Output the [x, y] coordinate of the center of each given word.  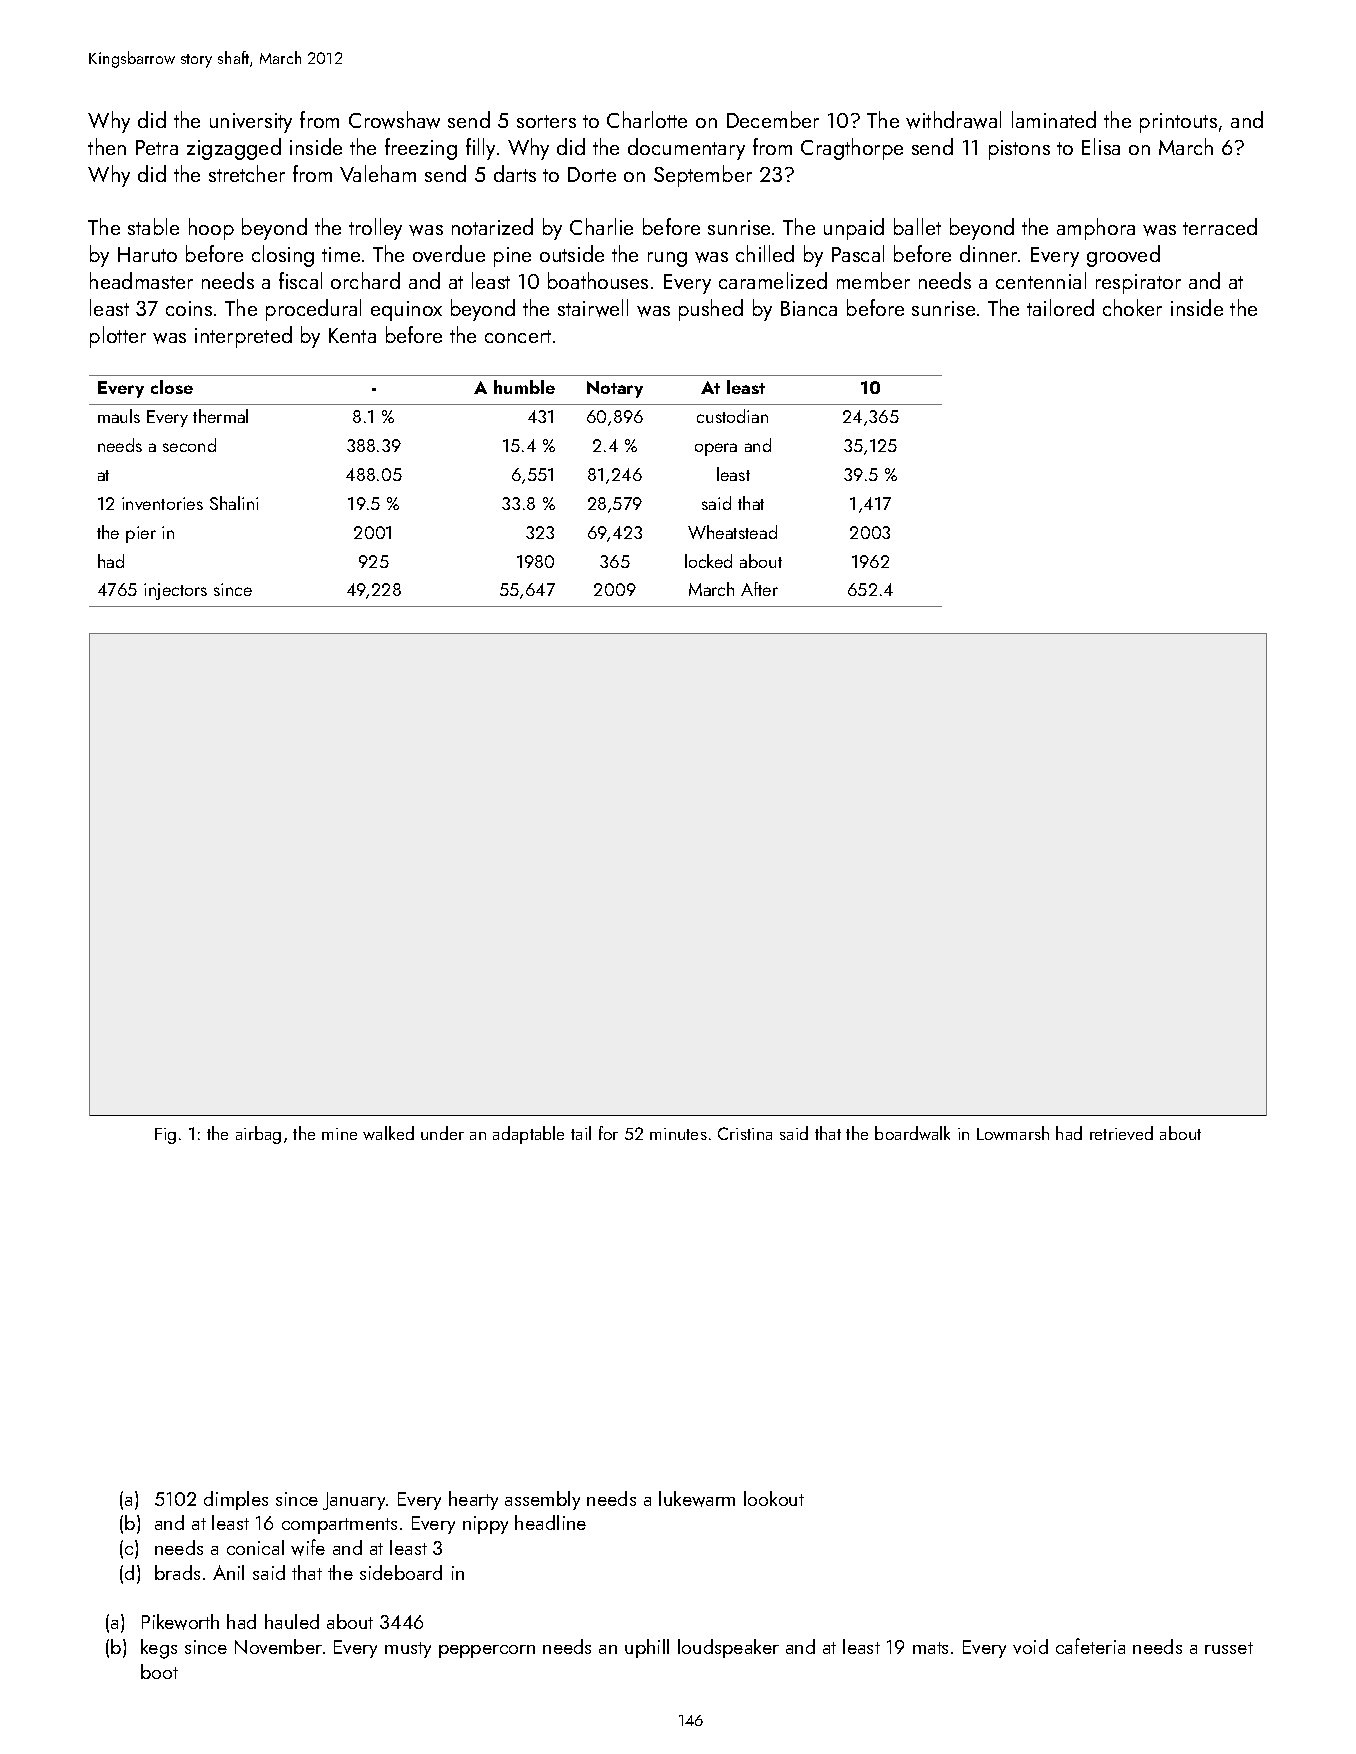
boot [159, 1671]
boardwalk [912, 1133]
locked [708, 561]
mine [339, 1134]
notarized [492, 226]
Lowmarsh [1013, 1133]
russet [1229, 1648]
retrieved [1121, 1133]
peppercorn [487, 1651]
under [442, 1133]
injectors [175, 591]
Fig [165, 1136]
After [759, 589]
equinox [406, 311]
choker [1132, 307]
